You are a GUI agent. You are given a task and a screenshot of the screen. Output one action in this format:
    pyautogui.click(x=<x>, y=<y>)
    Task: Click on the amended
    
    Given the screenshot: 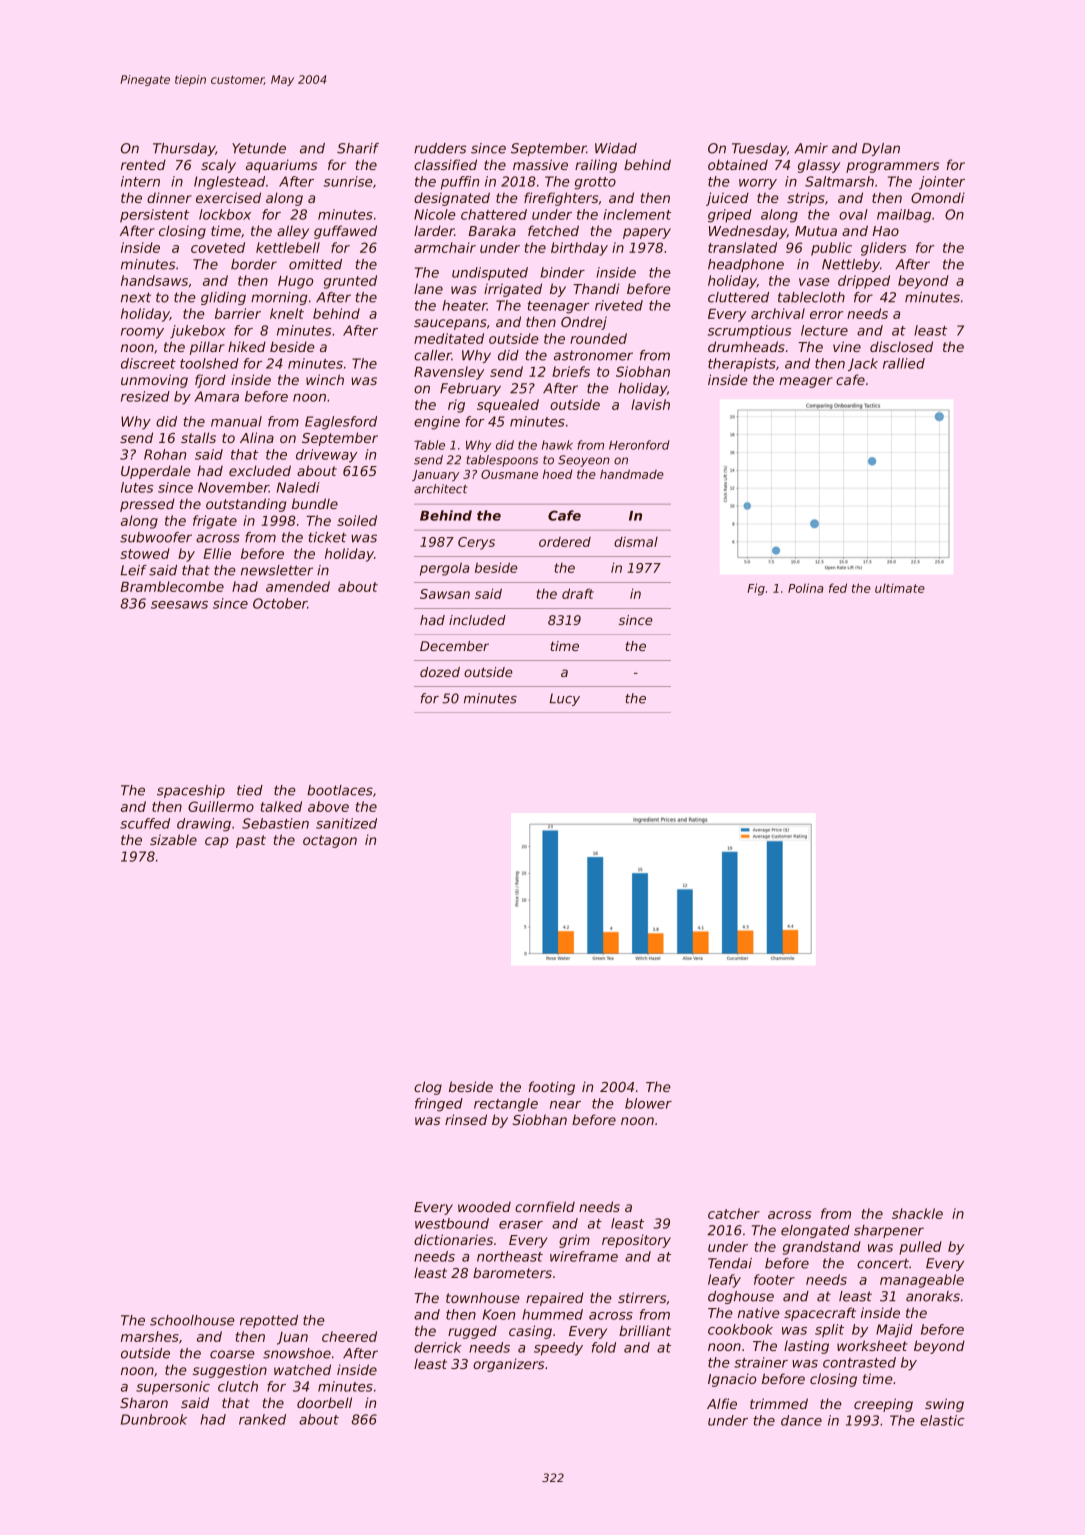 What is the action you would take?
    pyautogui.click(x=298, y=586)
